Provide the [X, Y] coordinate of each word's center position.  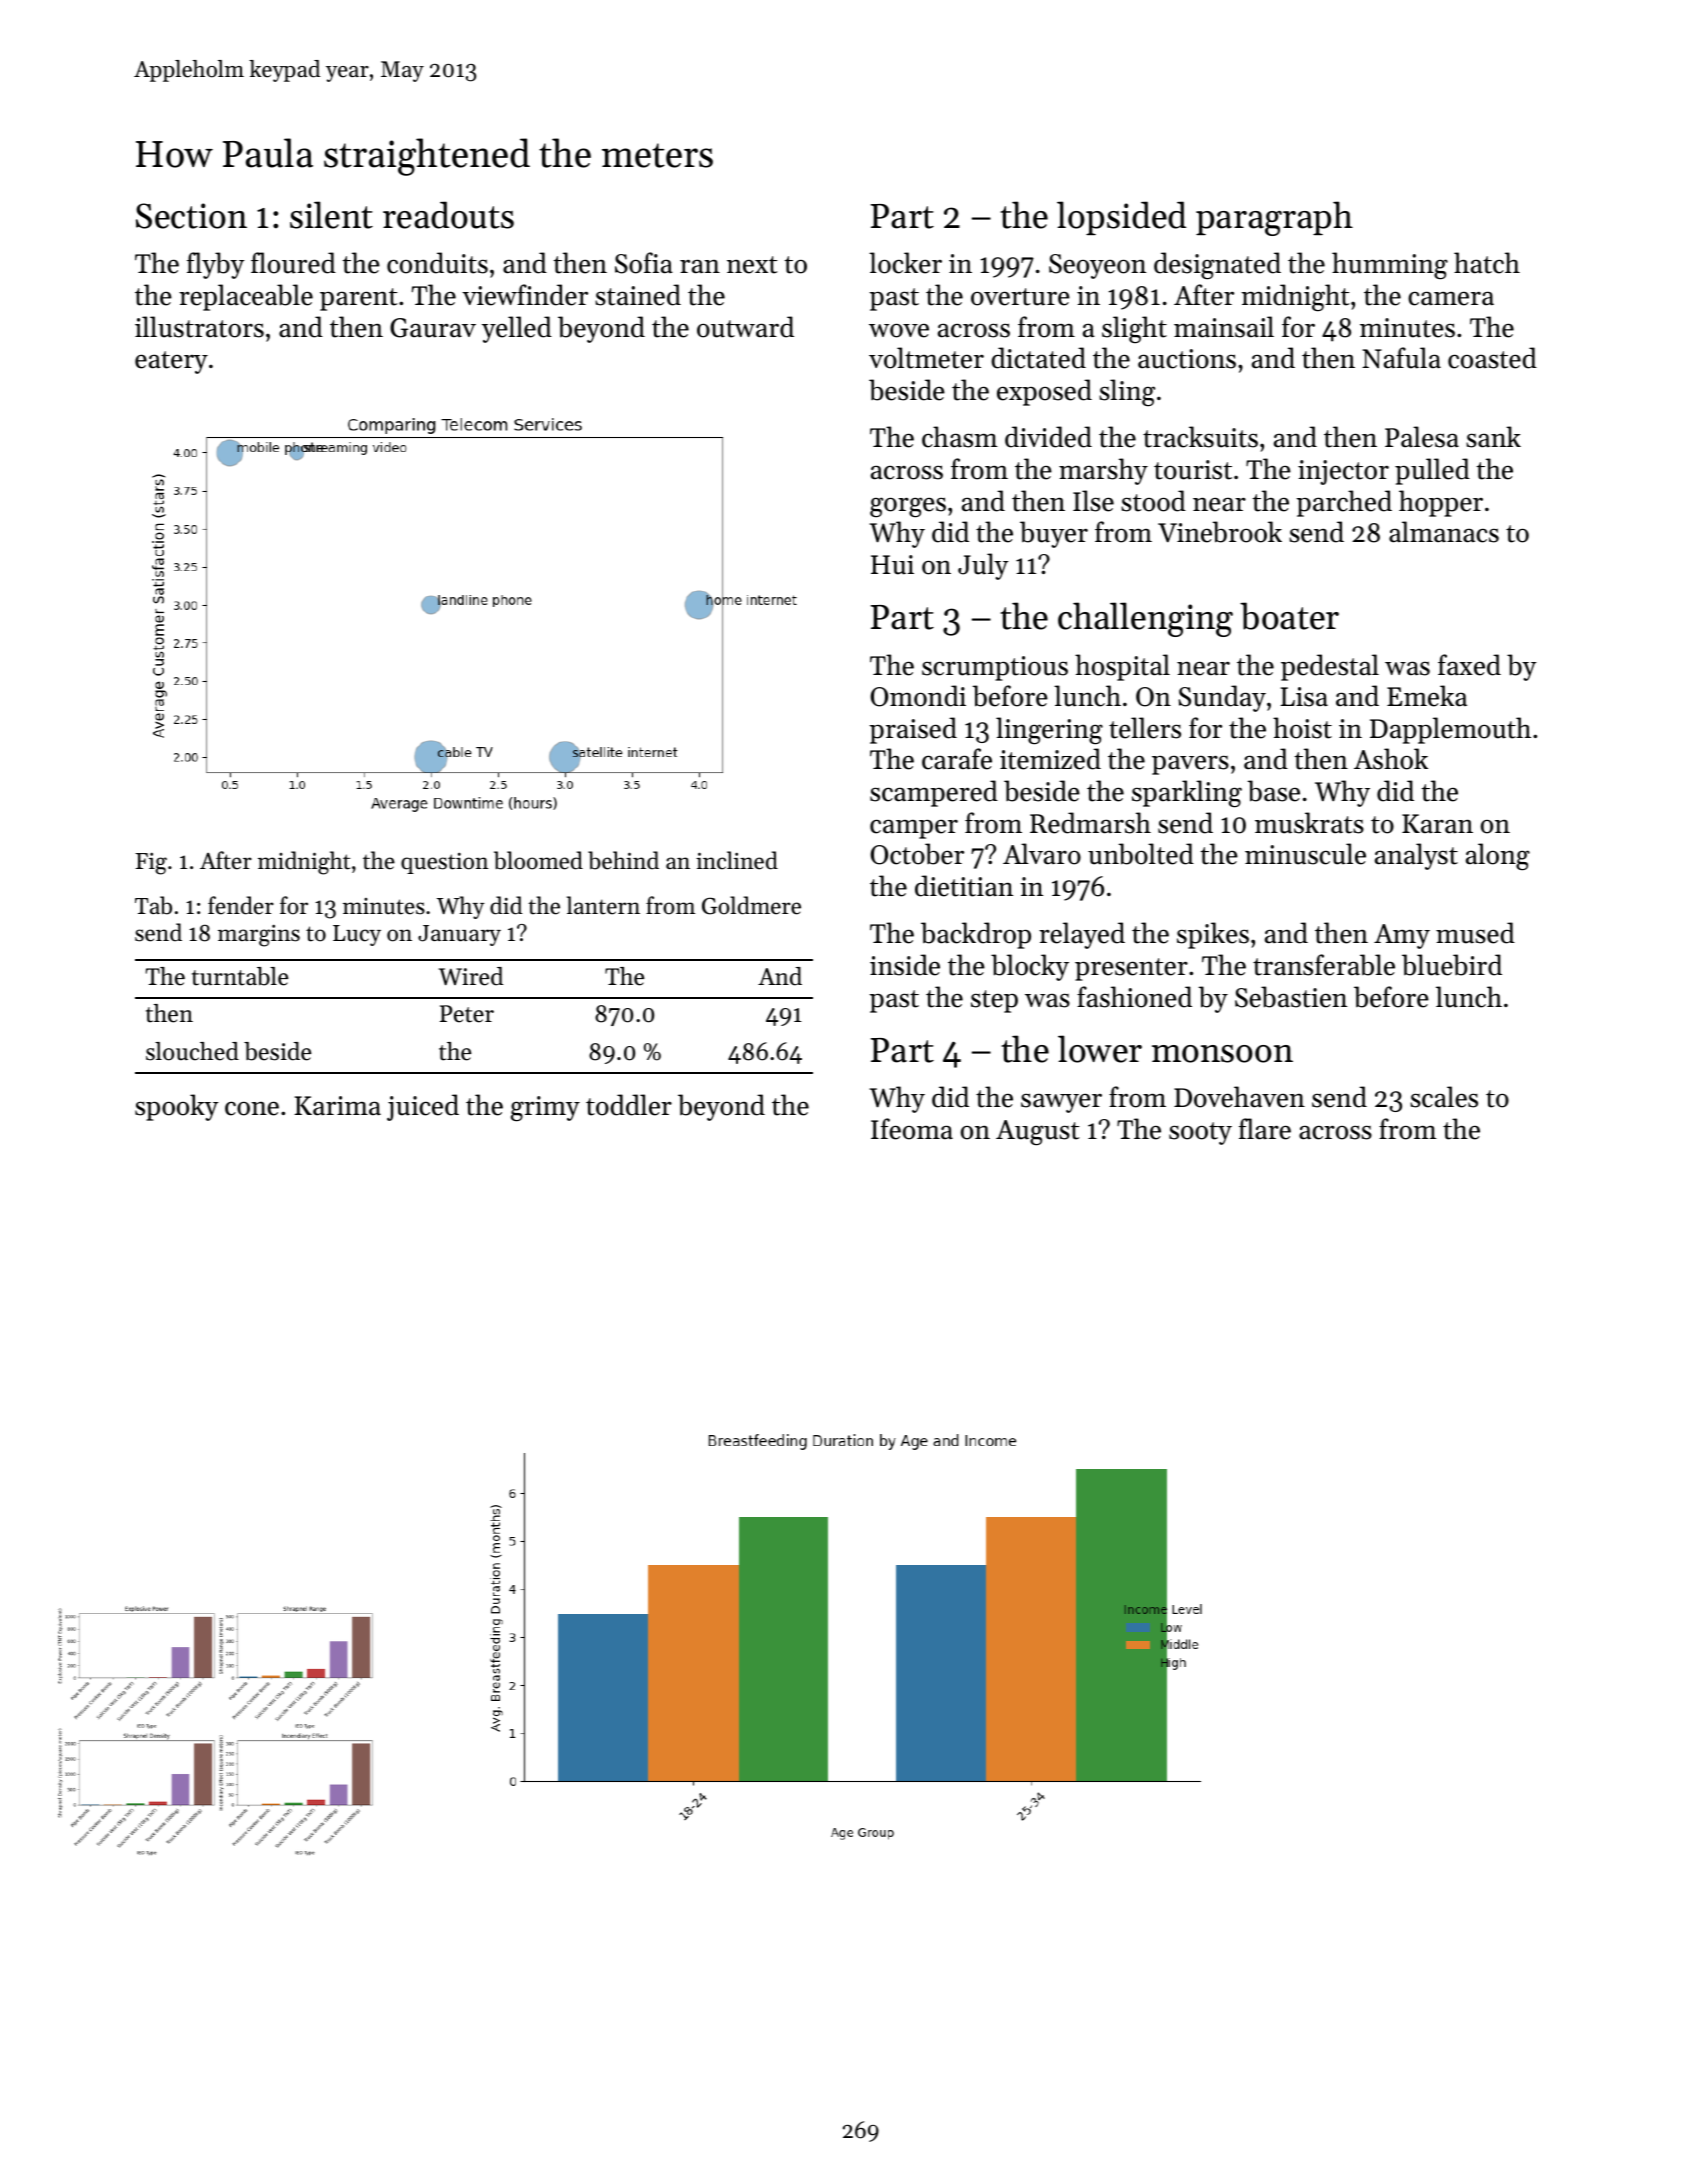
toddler [629, 1105]
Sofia [644, 263]
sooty [1200, 1133]
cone [252, 1108]
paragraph [1274, 218]
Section [191, 216]
